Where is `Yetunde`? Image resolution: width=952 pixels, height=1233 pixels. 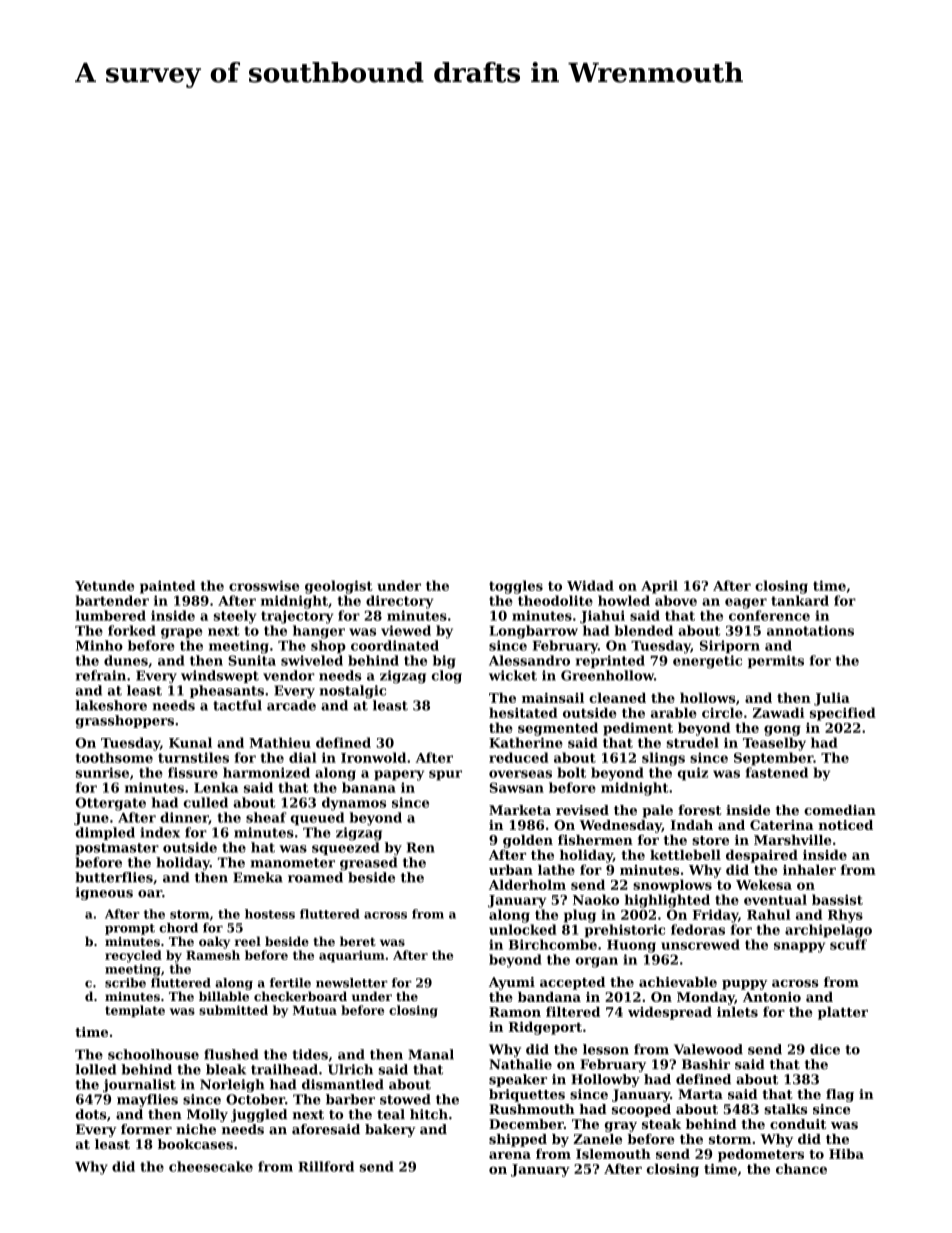
Yetunde is located at coordinates (104, 585).
